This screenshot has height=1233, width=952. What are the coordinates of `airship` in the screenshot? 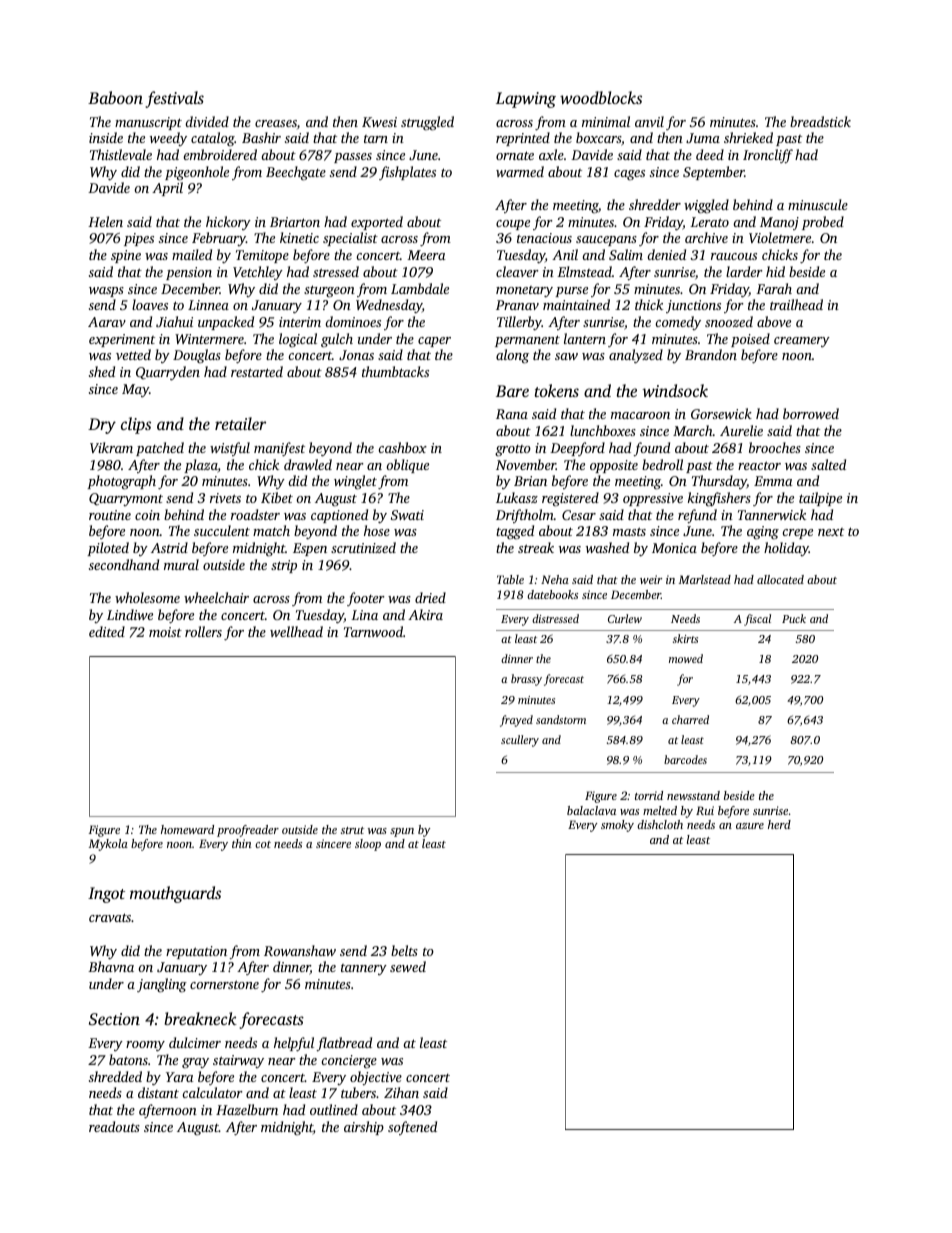 It's located at (364, 1128).
